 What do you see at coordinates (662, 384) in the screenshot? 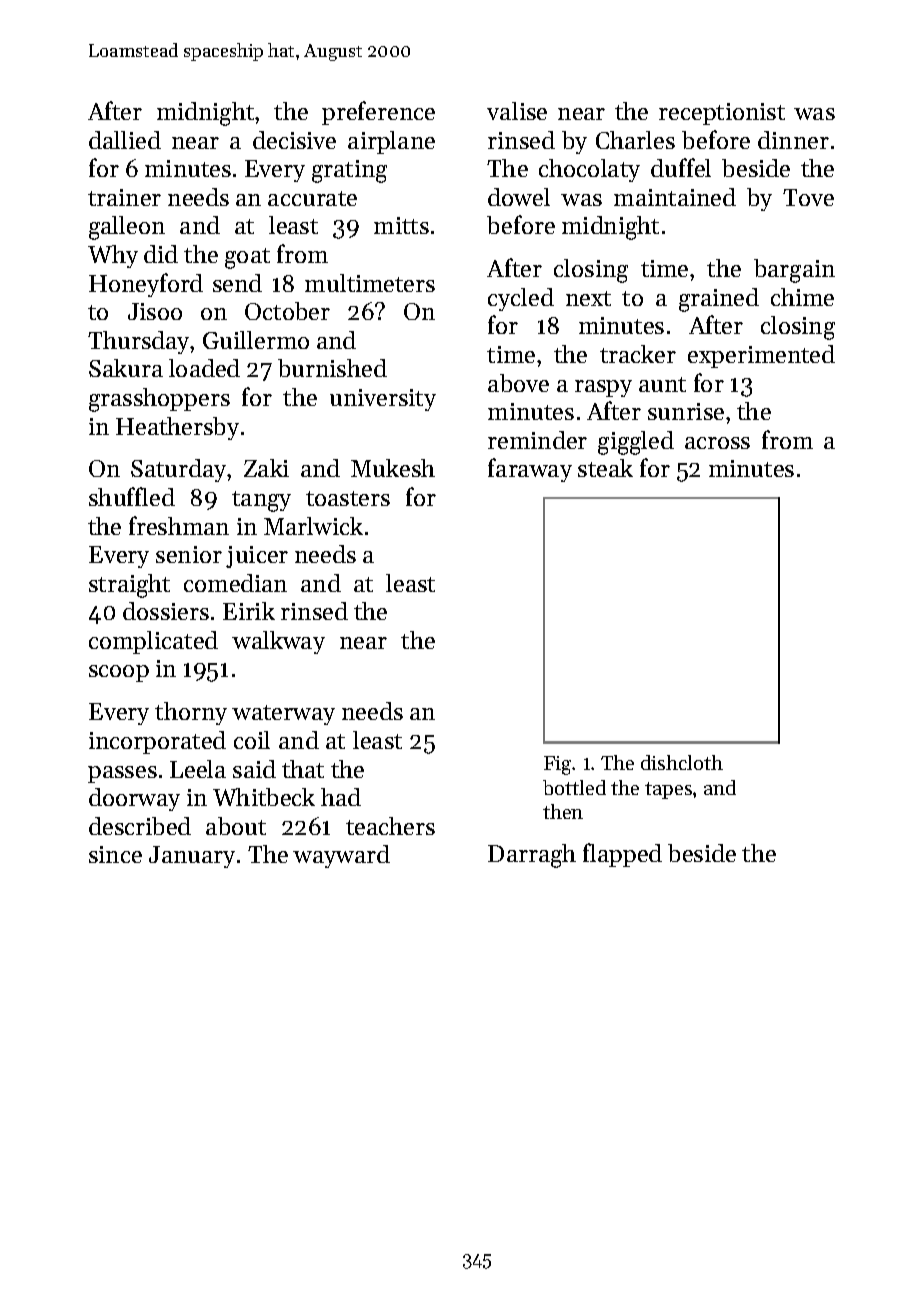
I see `aunt` at bounding box center [662, 384].
